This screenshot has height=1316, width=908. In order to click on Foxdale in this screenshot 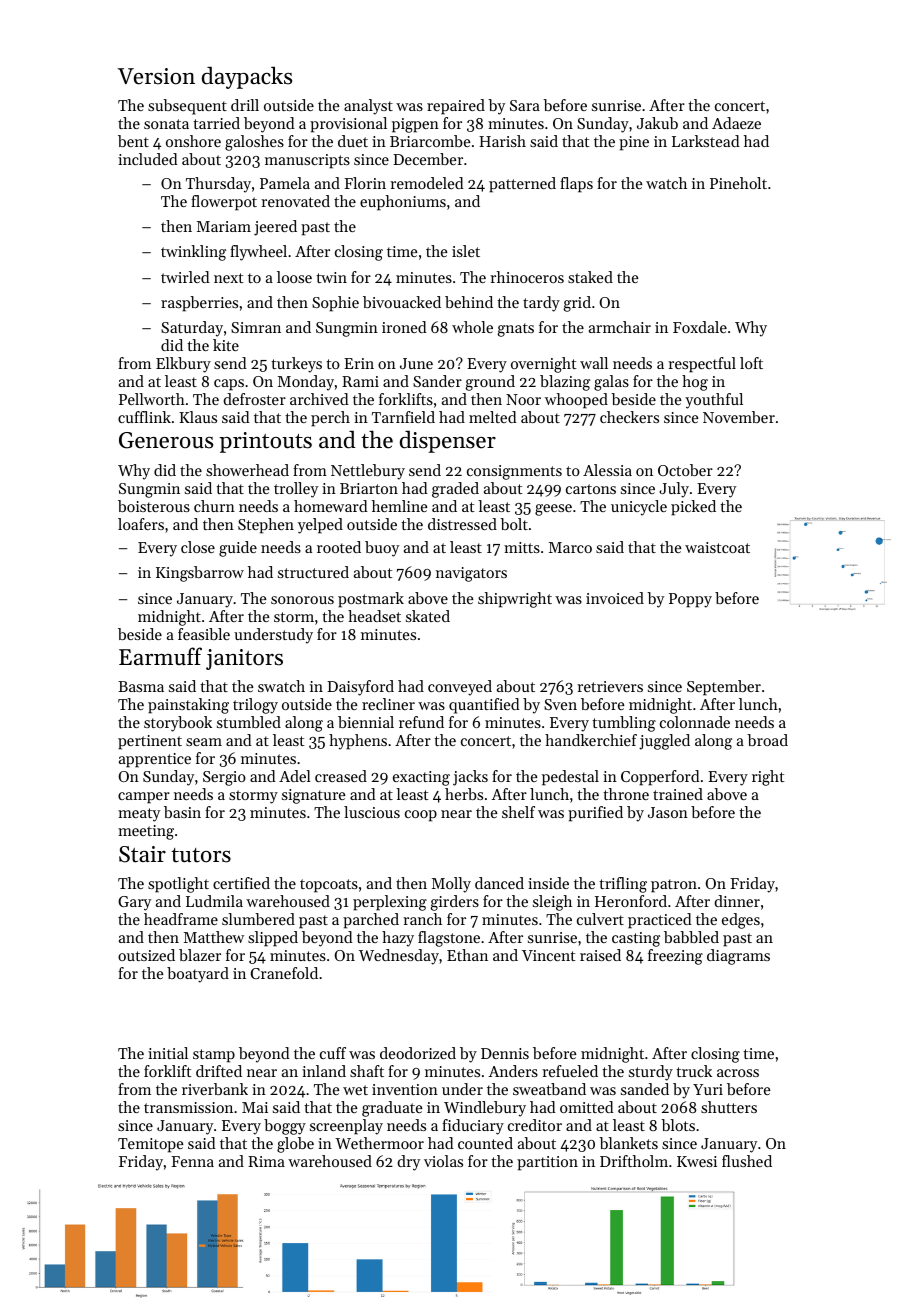, I will do `click(700, 327)`.
